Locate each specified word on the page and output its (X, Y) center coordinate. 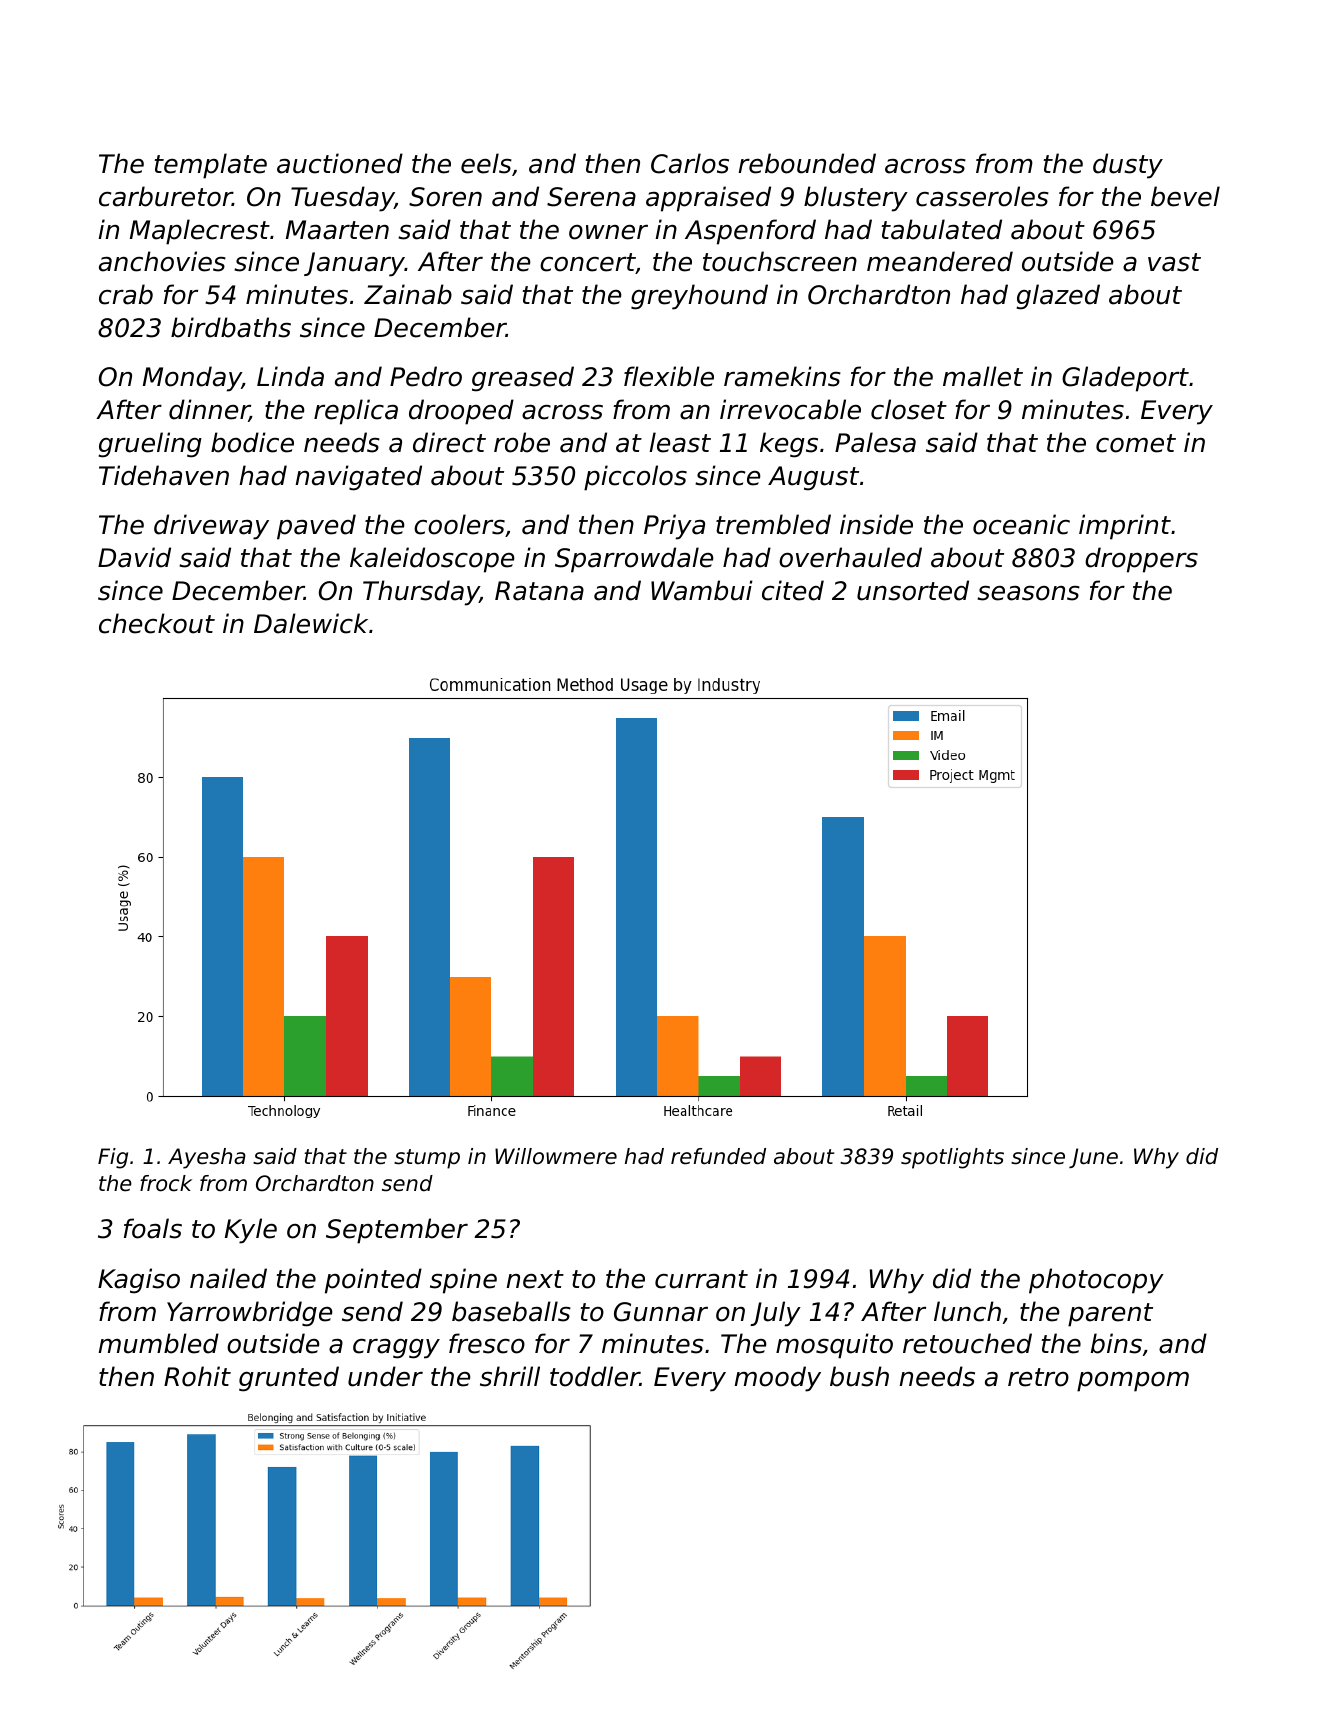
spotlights (952, 1158)
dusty (1128, 166)
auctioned (340, 163)
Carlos (690, 163)
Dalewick (311, 623)
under (385, 1376)
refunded (718, 1156)
